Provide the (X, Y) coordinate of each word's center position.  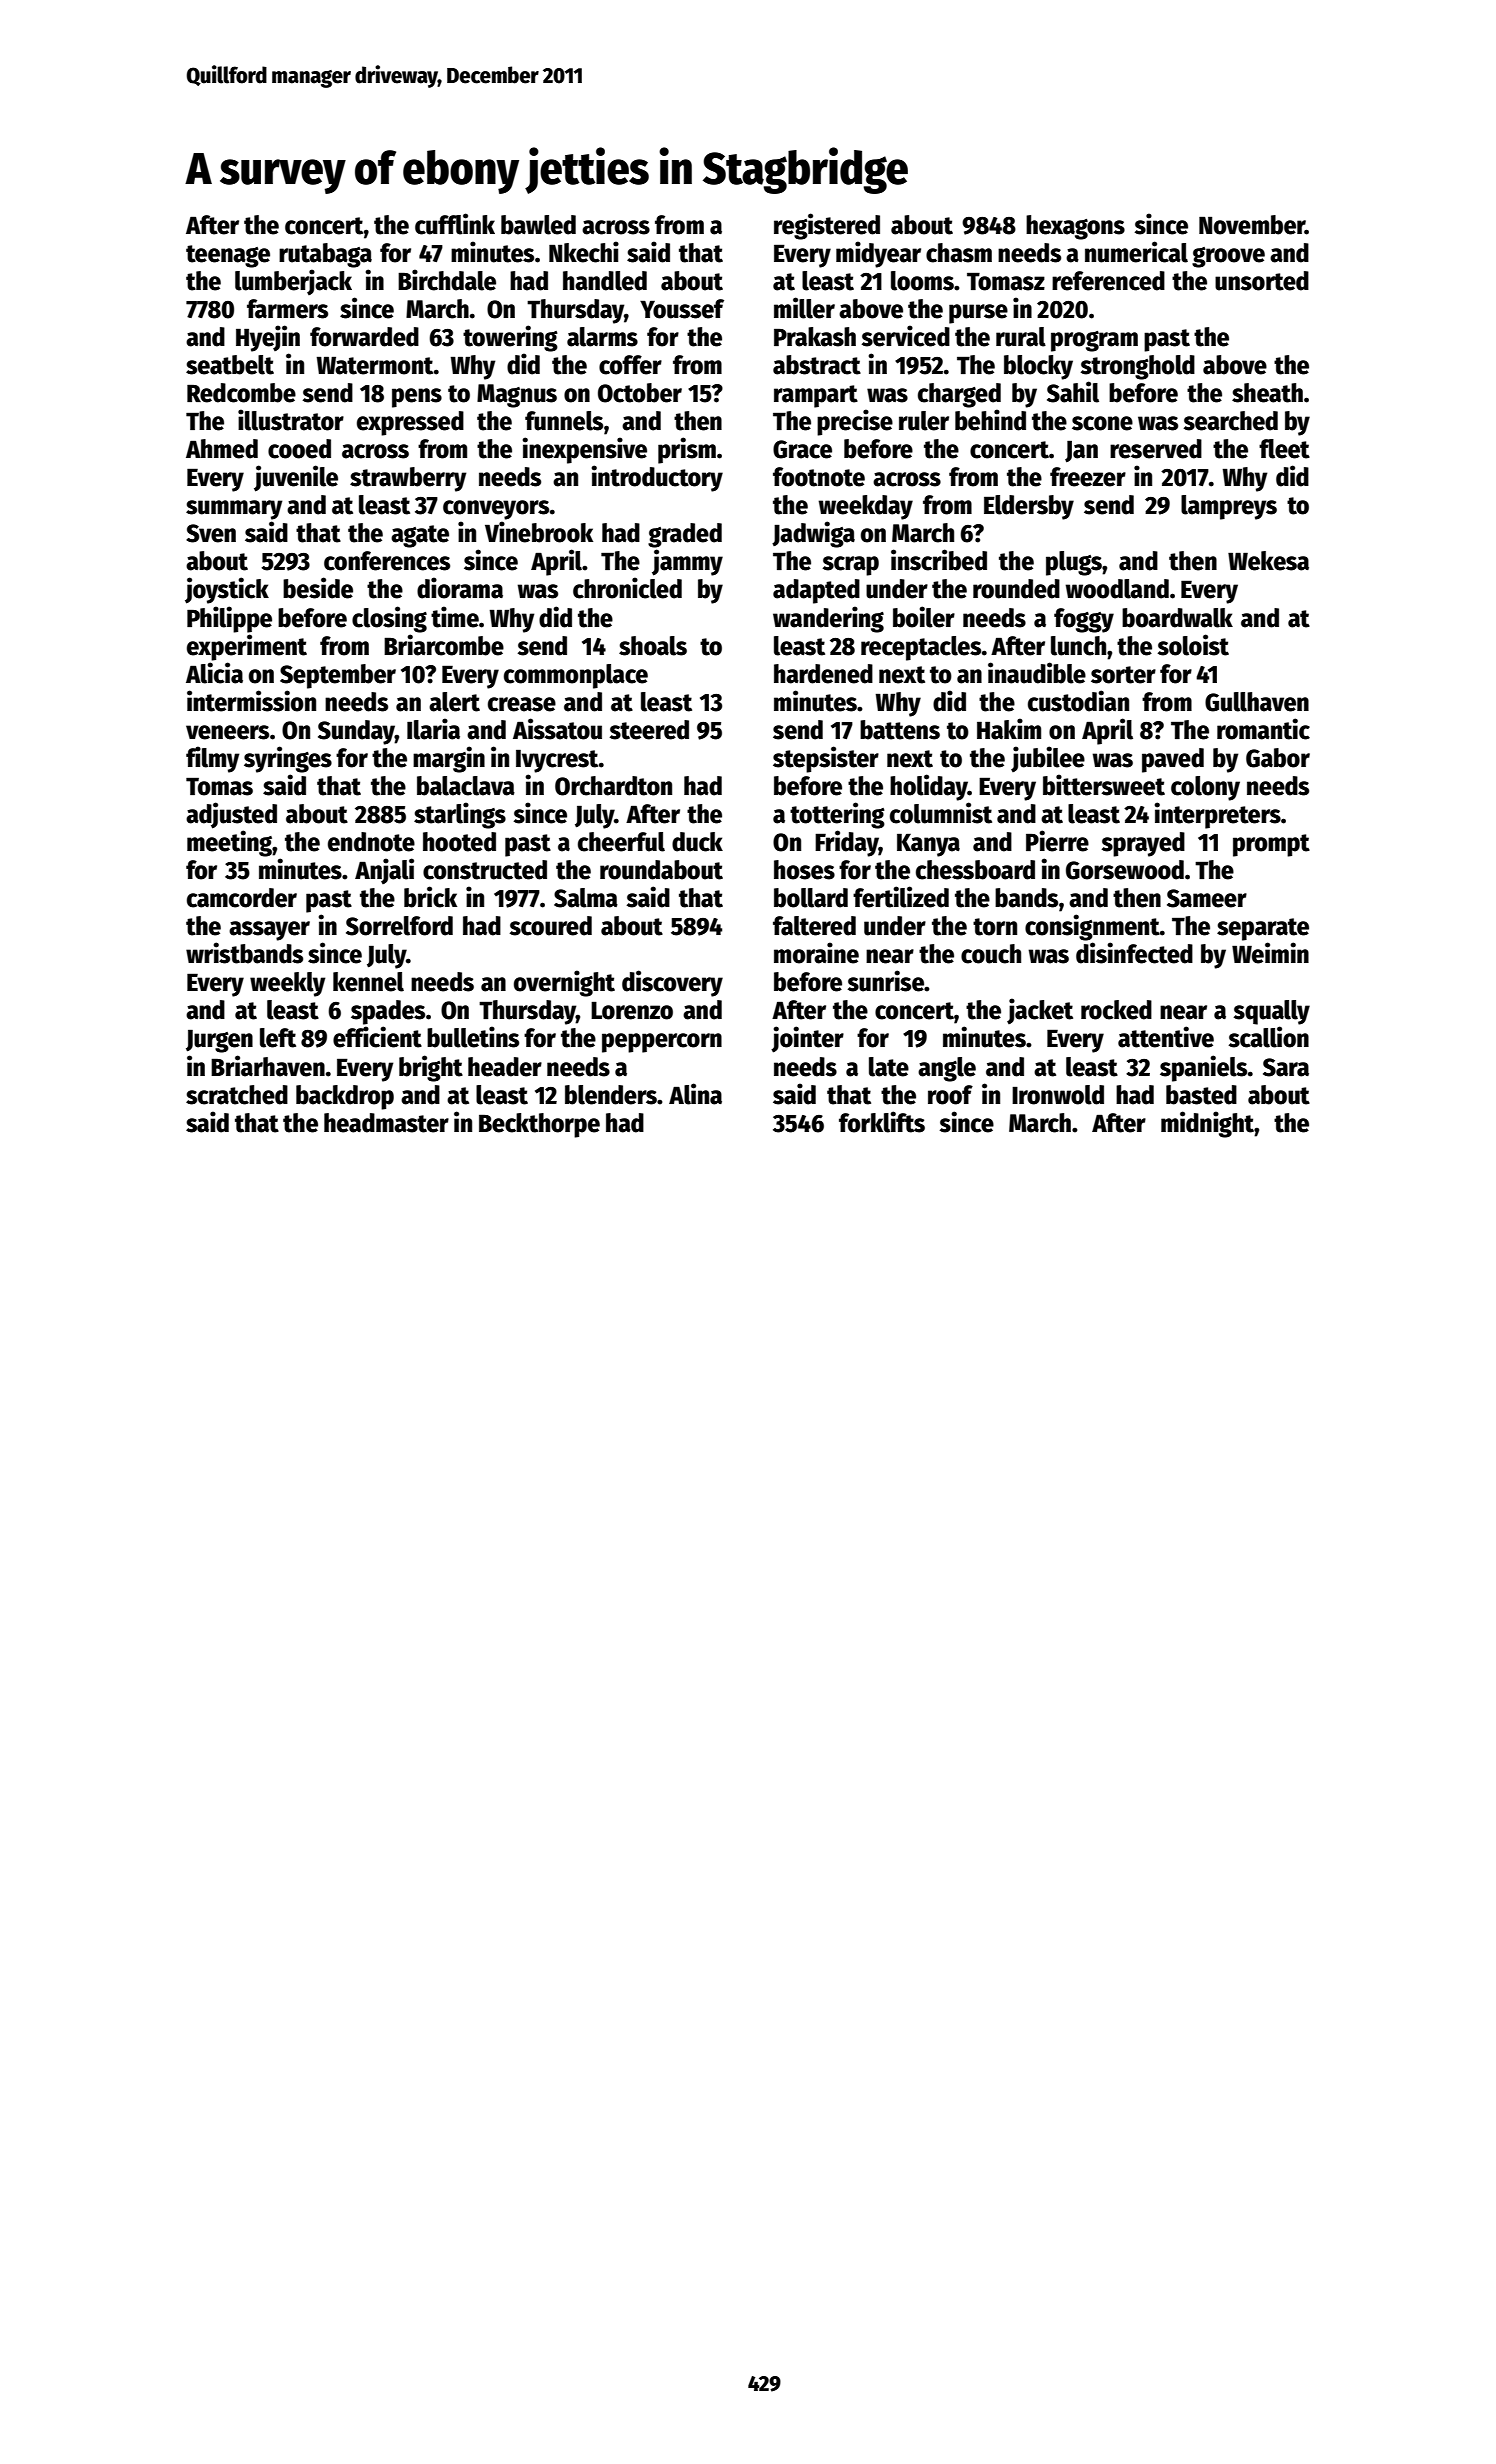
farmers (287, 309)
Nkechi (584, 252)
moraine (816, 953)
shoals (653, 646)
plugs (1074, 563)
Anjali (384, 871)
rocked (1116, 1010)
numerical (1136, 252)
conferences (387, 561)
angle (947, 1069)
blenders (611, 1095)
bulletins (473, 1037)
